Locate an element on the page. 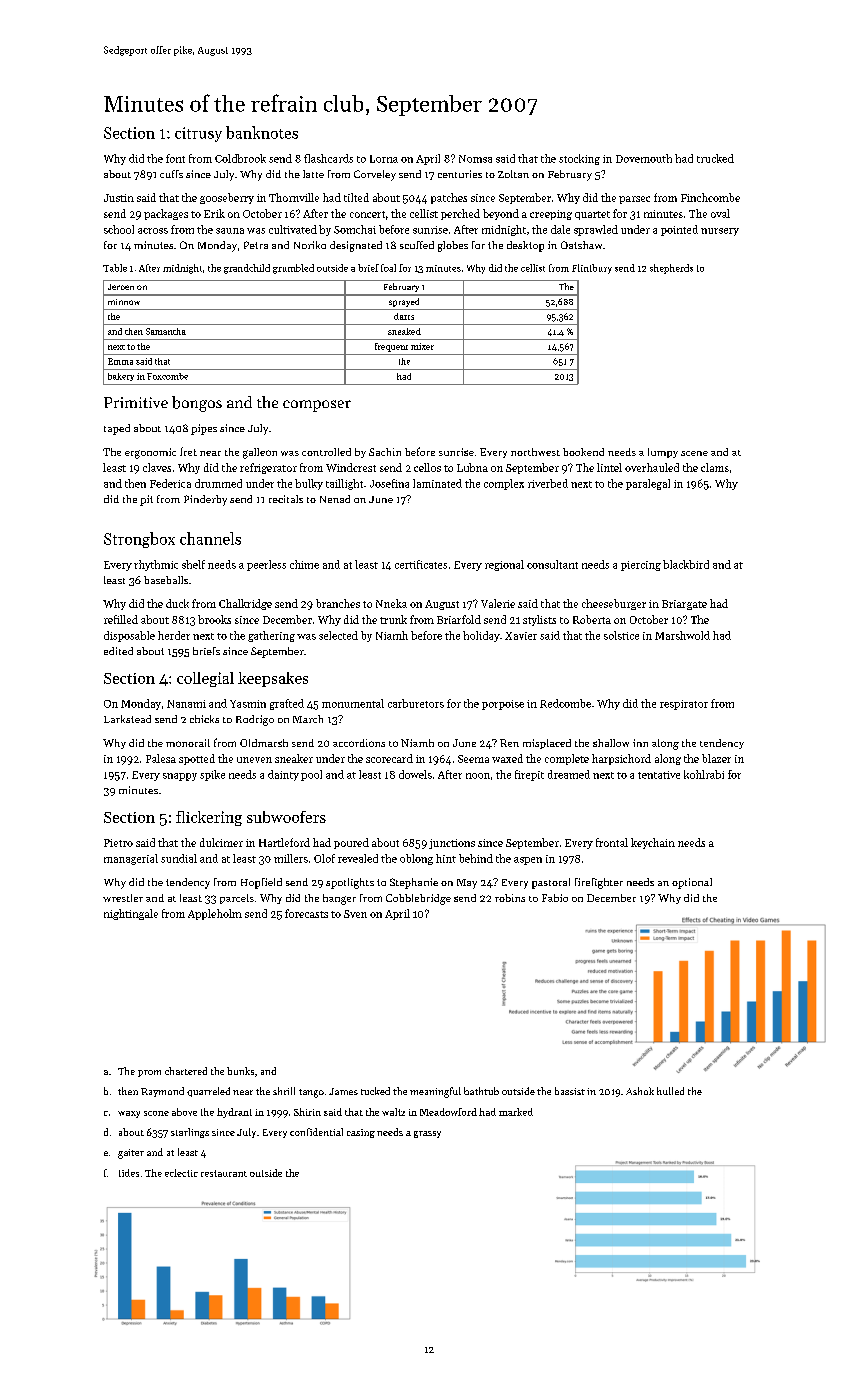  nightingale is located at coordinates (131, 914).
